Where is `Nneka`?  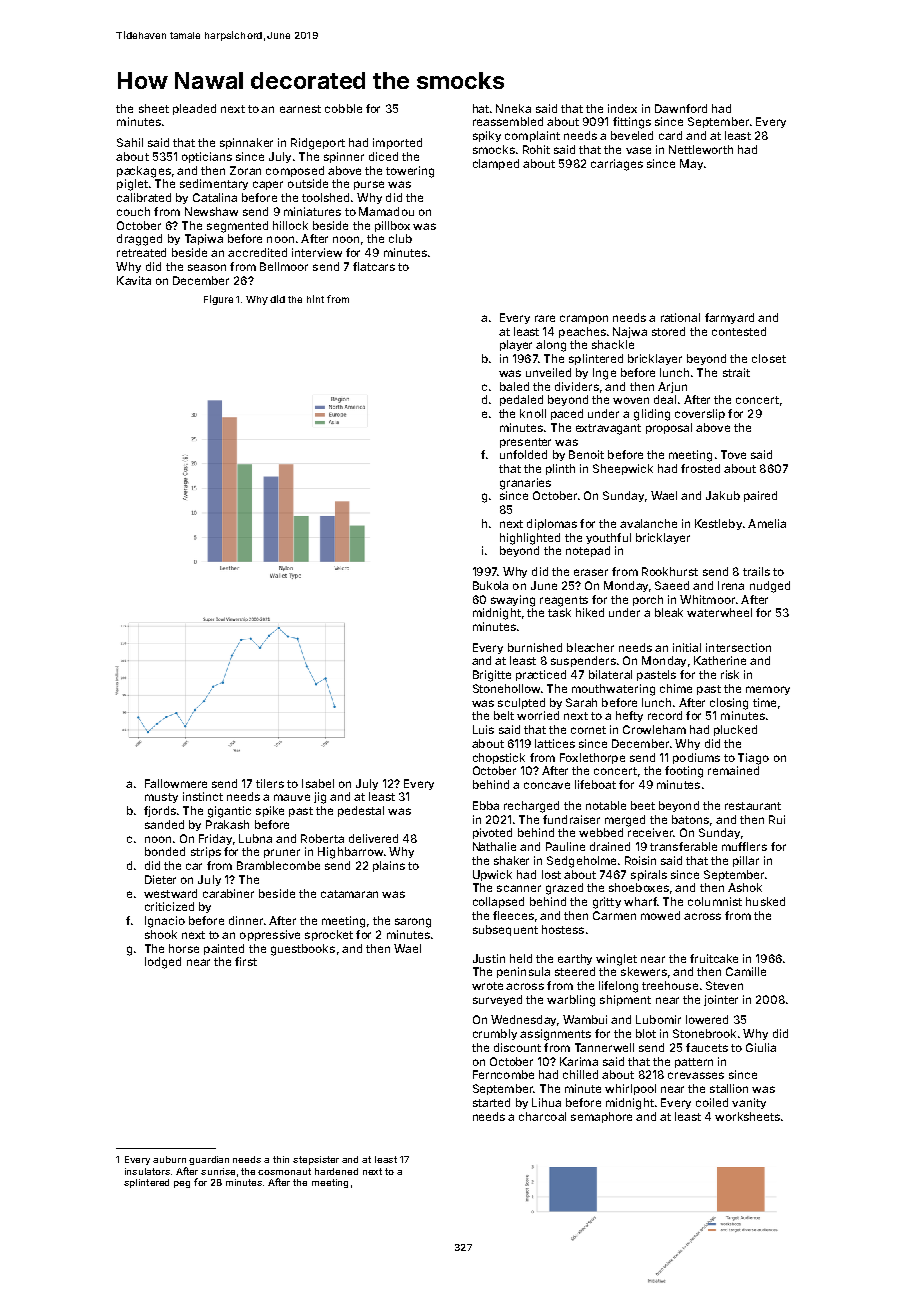
Nneka is located at coordinates (513, 108).
